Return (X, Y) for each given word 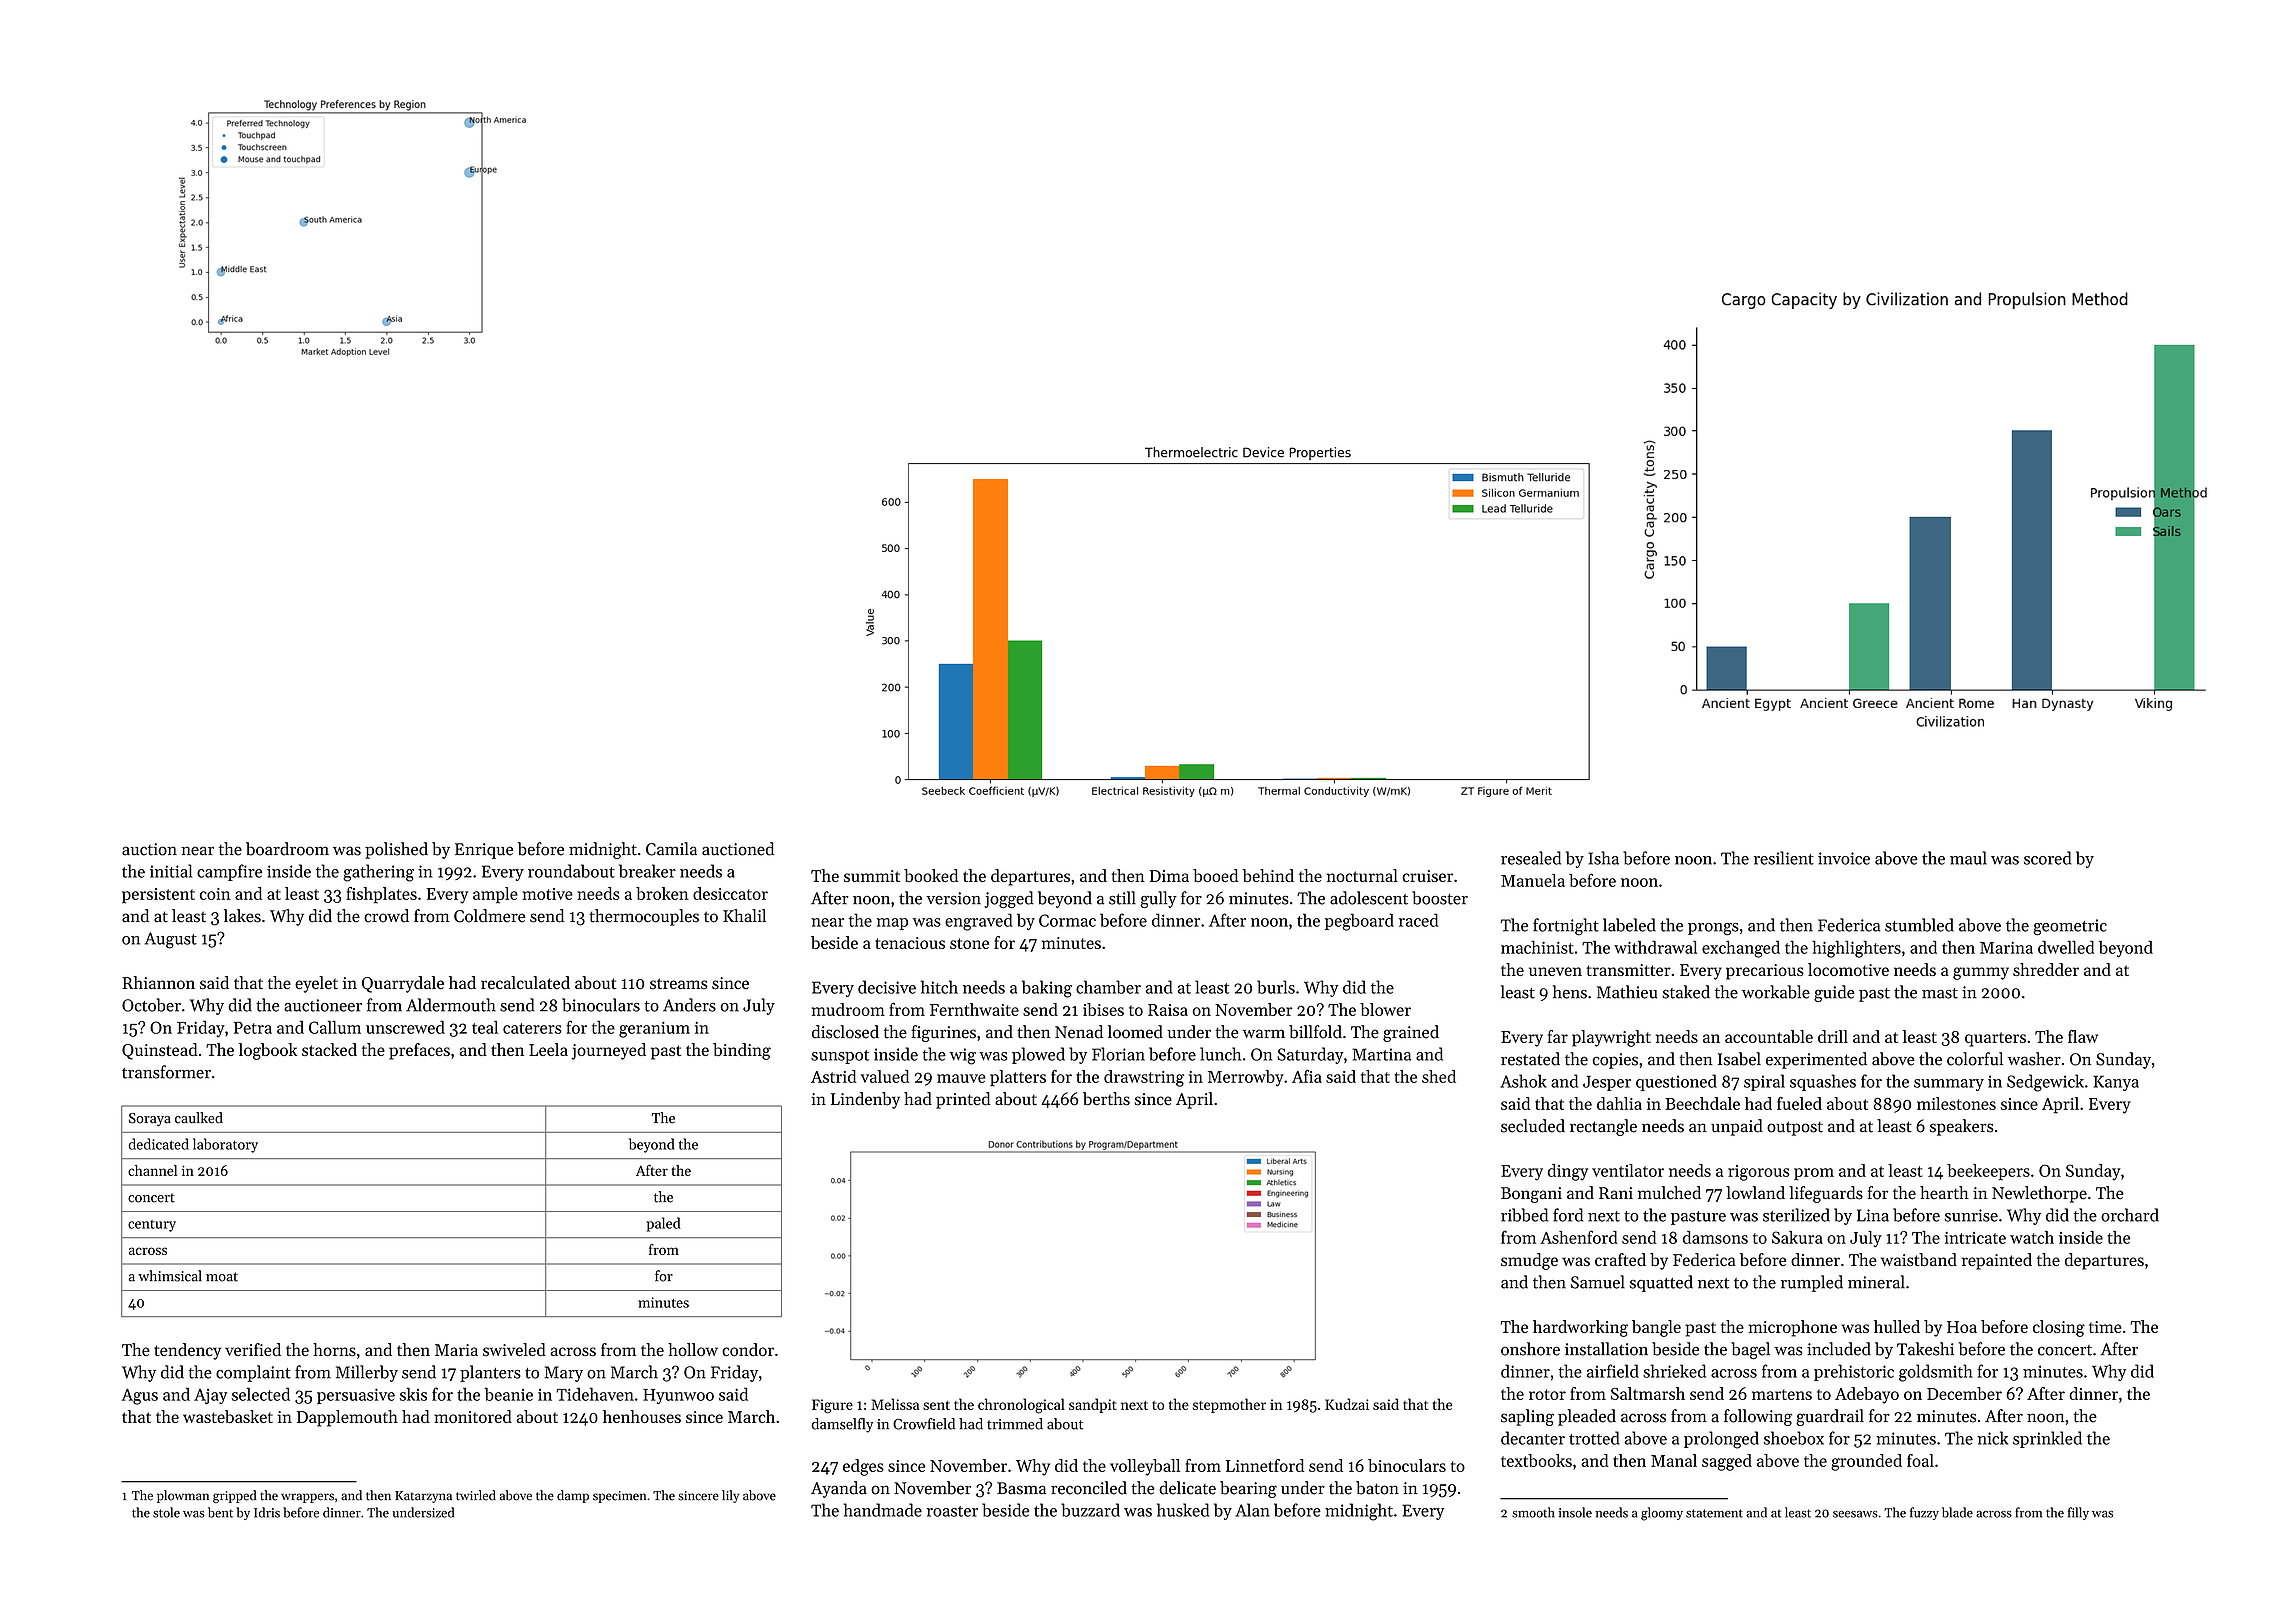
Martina (1382, 1054)
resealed (1531, 858)
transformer (166, 1072)
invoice (1844, 858)
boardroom (287, 849)
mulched (1669, 1193)
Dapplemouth (347, 1418)
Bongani (1531, 1195)
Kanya (2116, 1083)
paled (663, 1224)
